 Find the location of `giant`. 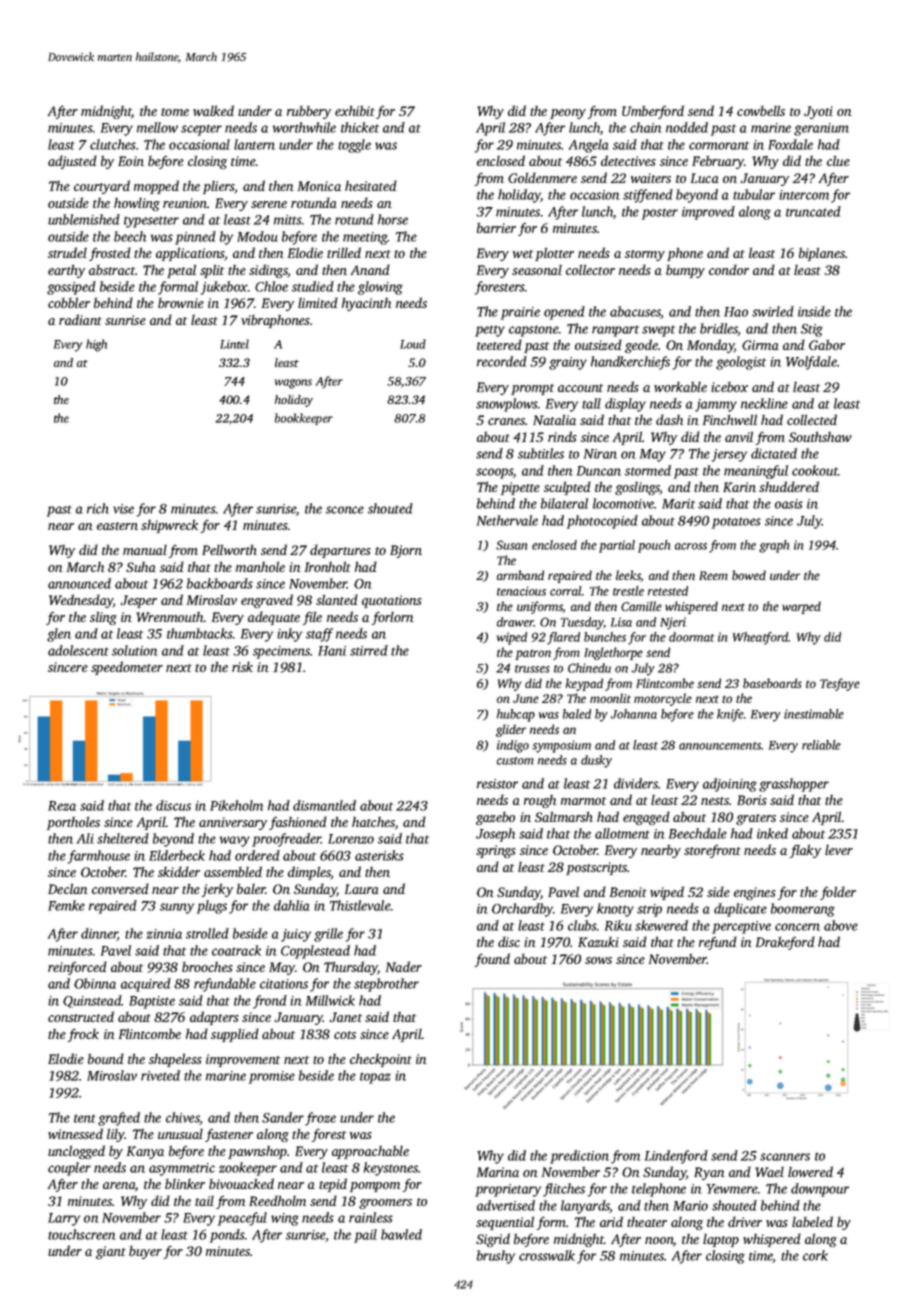

giant is located at coordinates (111, 1252).
